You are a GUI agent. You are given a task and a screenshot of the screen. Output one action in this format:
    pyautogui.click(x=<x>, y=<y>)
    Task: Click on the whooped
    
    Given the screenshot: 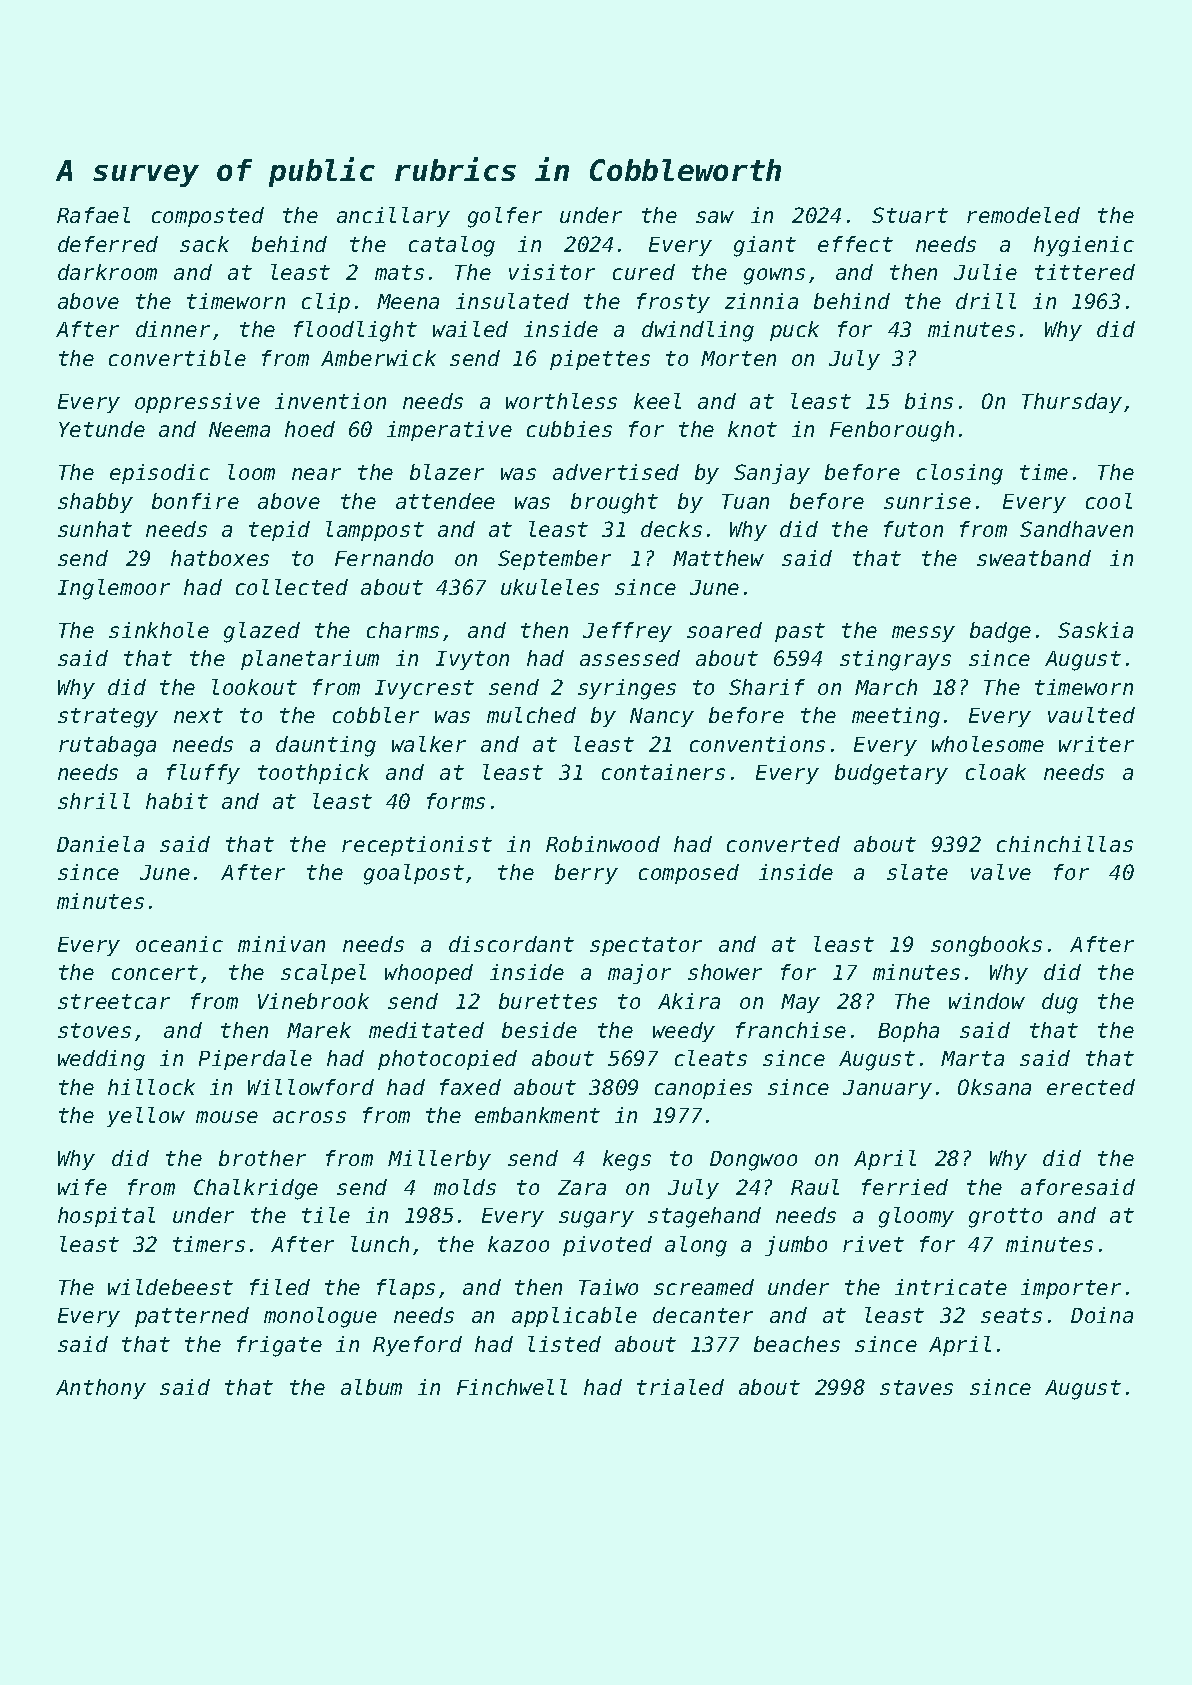 What is the action you would take?
    pyautogui.click(x=429, y=974)
